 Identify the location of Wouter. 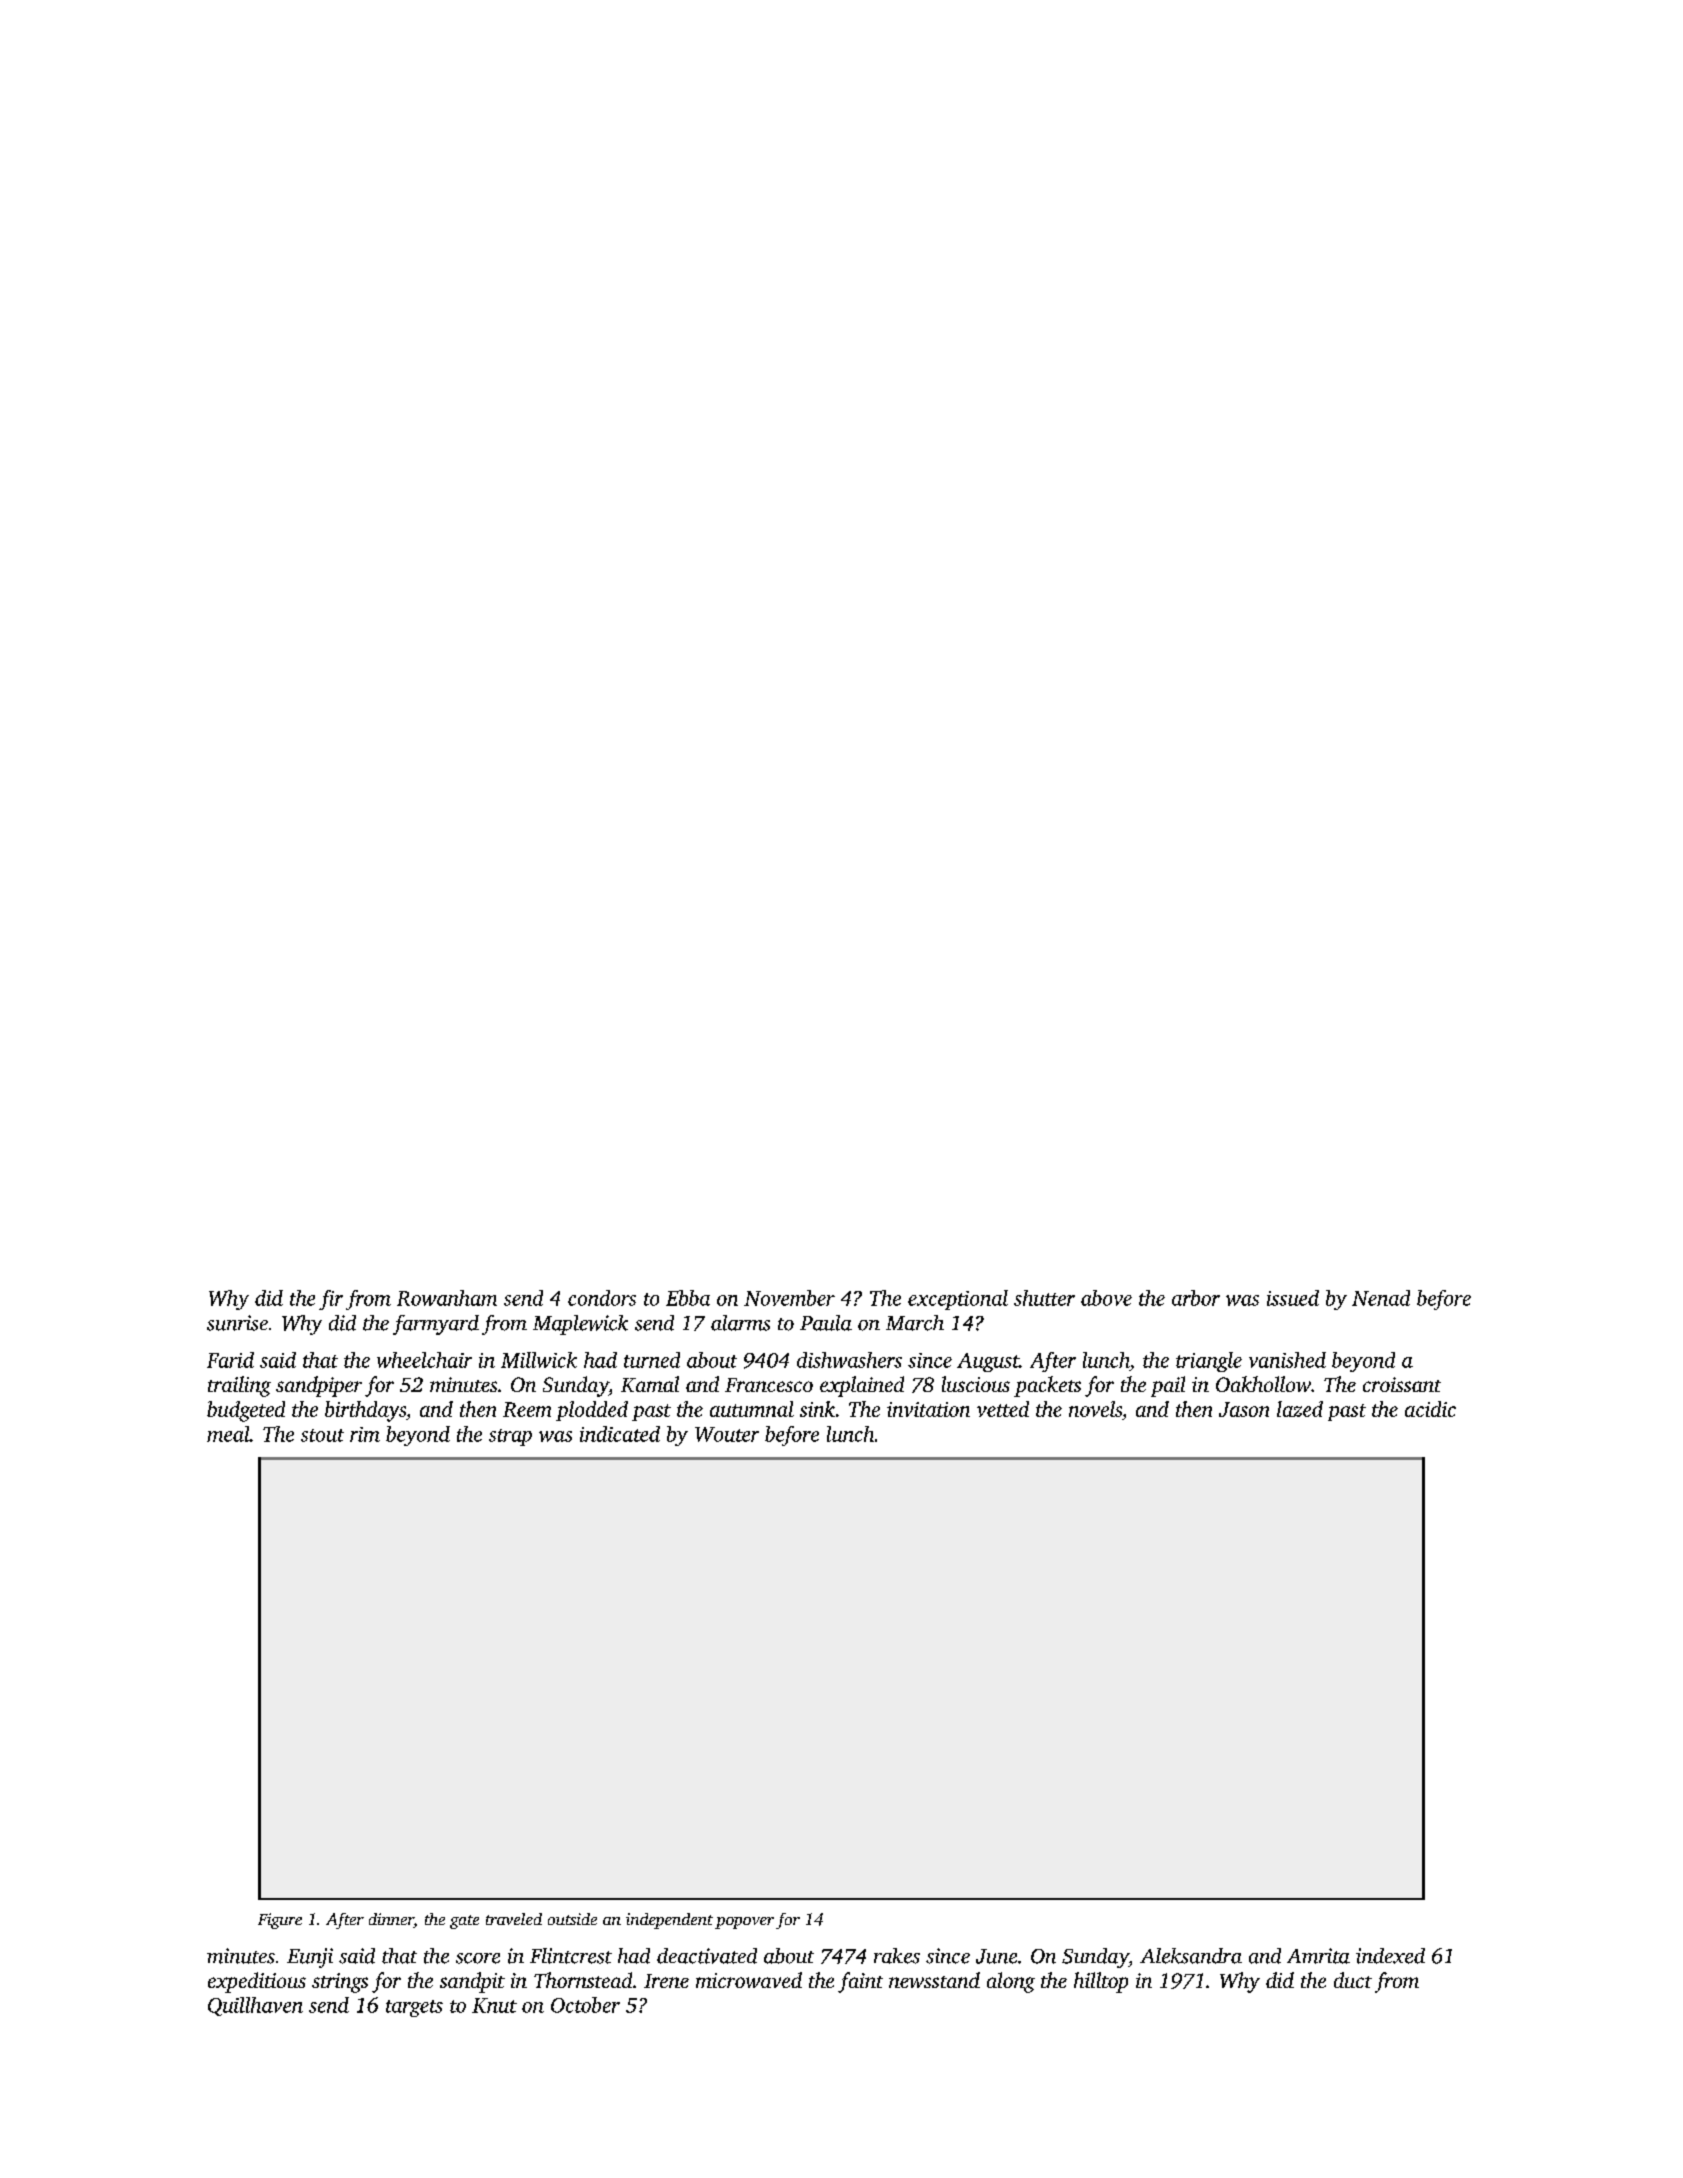
(727, 1434).
